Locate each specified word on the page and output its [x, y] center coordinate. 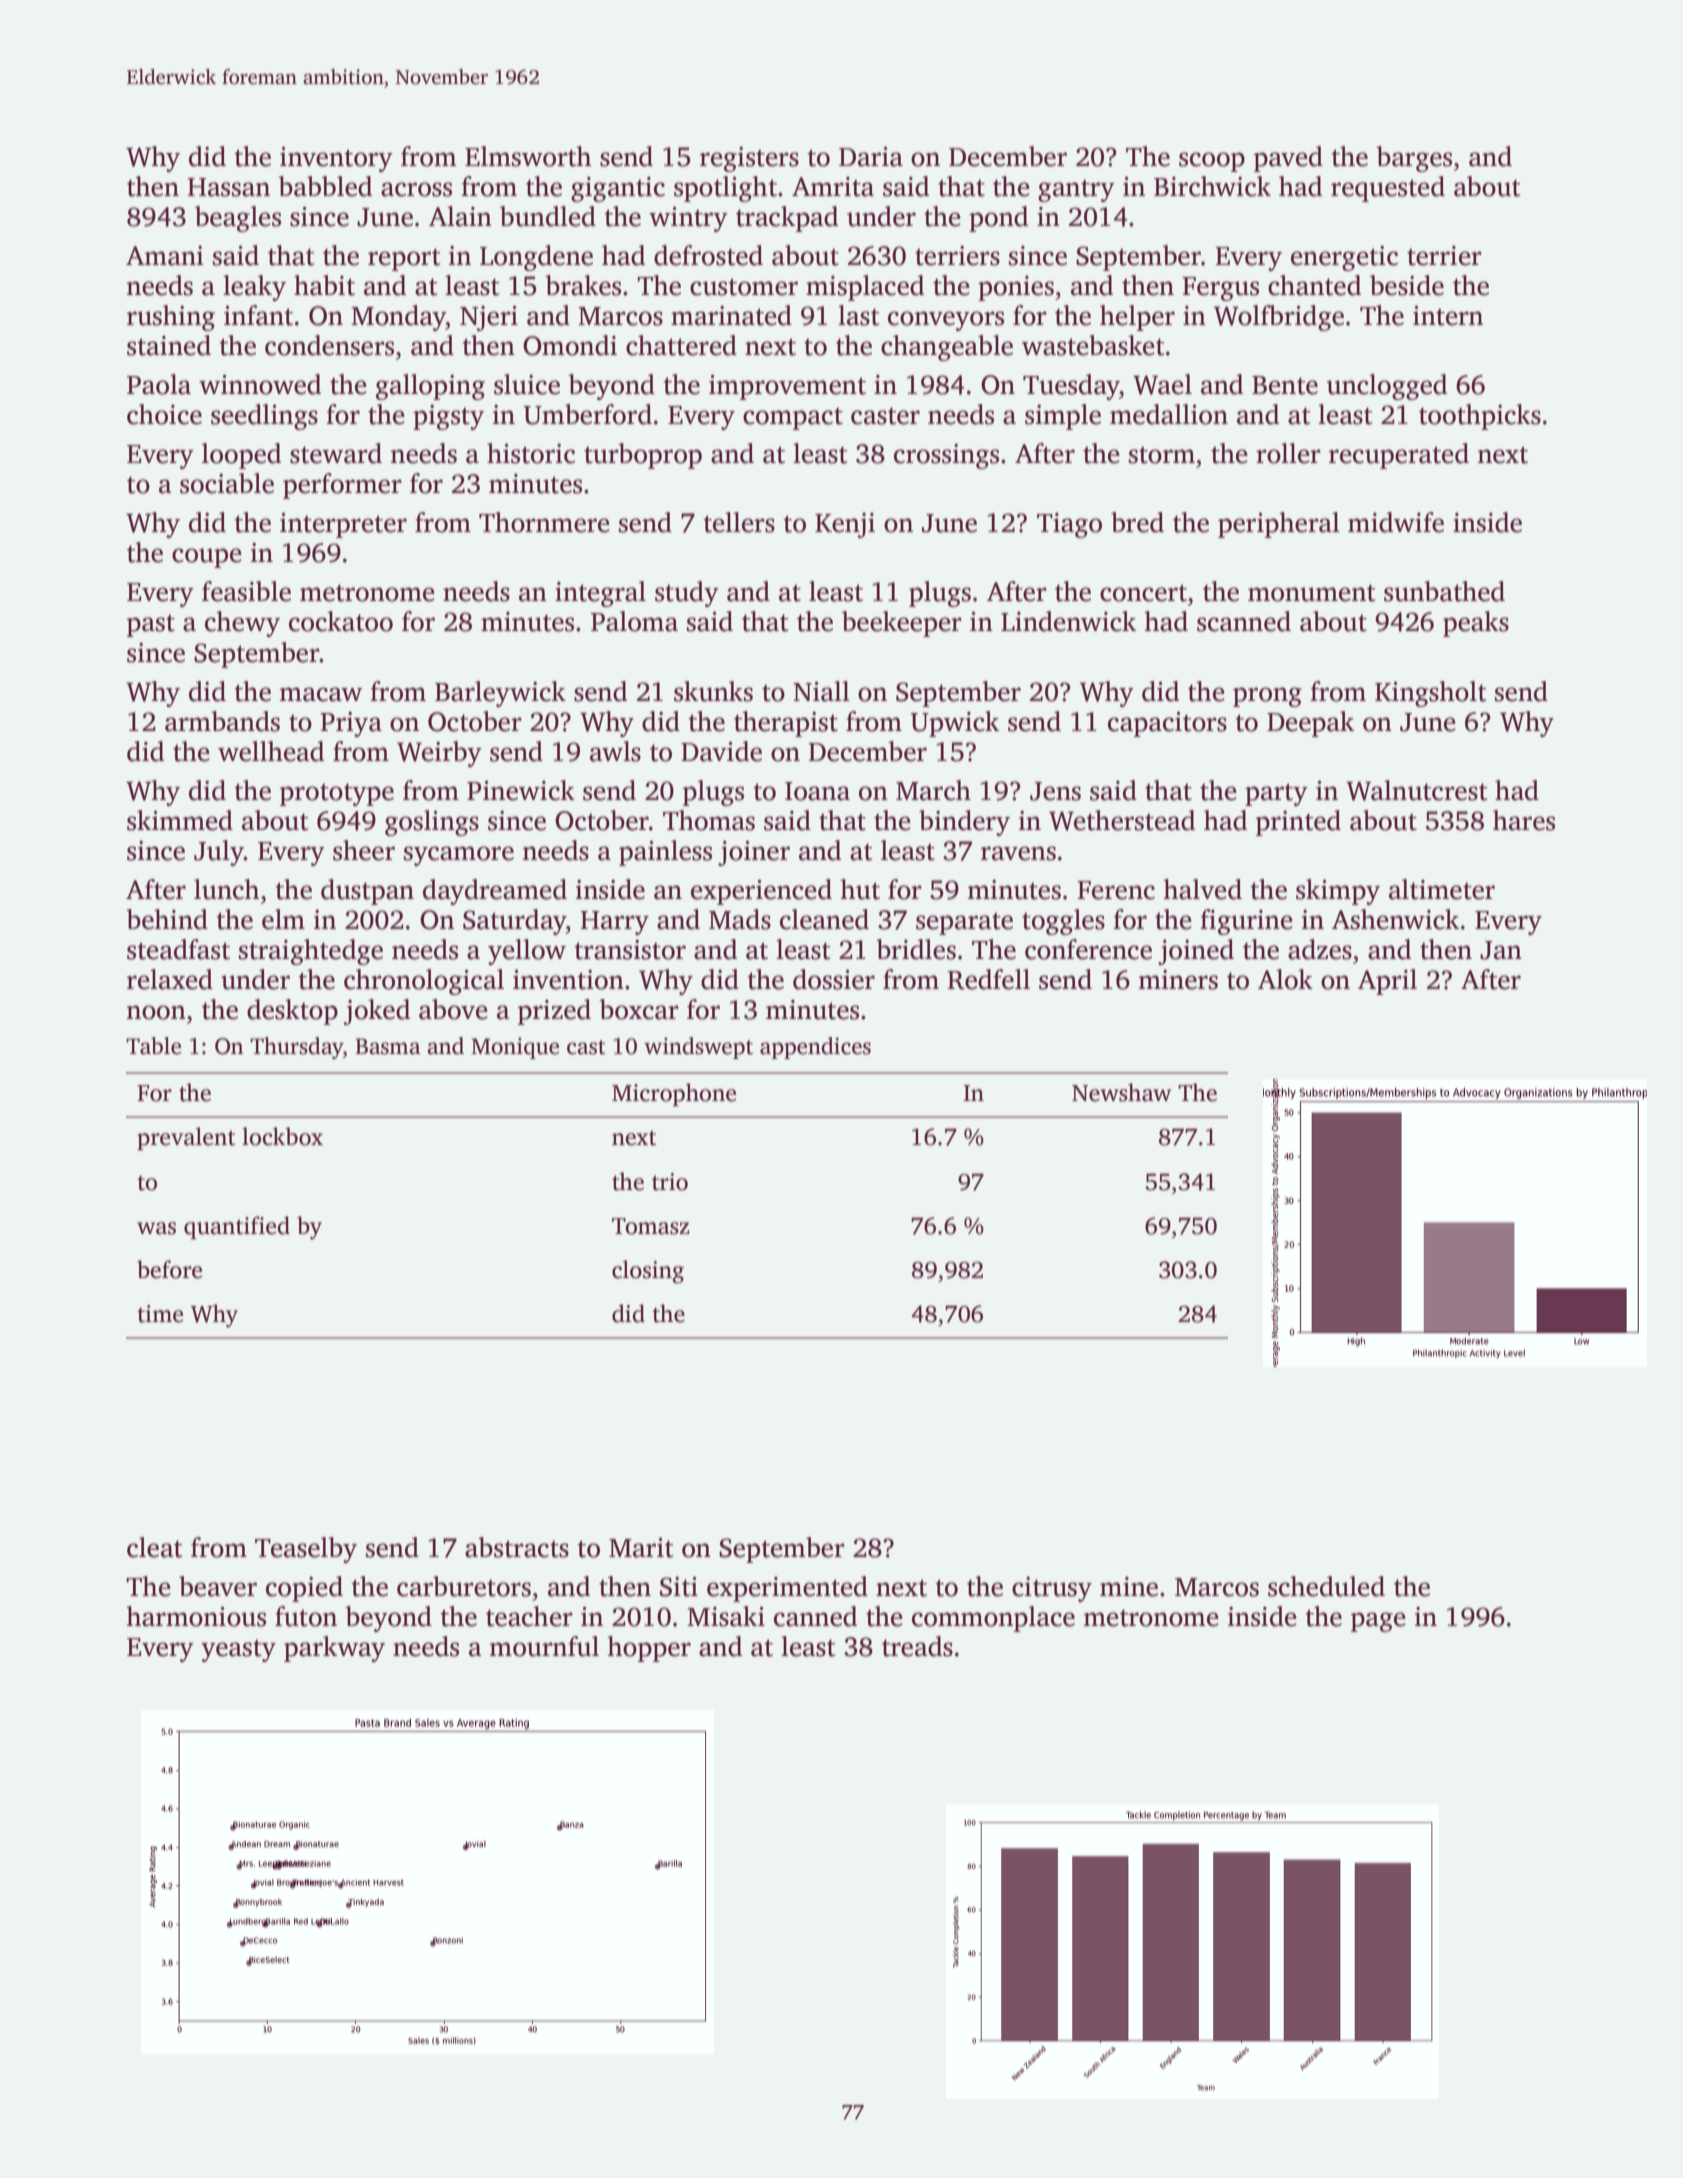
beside [1407, 285]
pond [998, 219]
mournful [544, 1646]
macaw [321, 694]
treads [917, 1646]
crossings [946, 456]
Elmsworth [528, 156]
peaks [1476, 624]
